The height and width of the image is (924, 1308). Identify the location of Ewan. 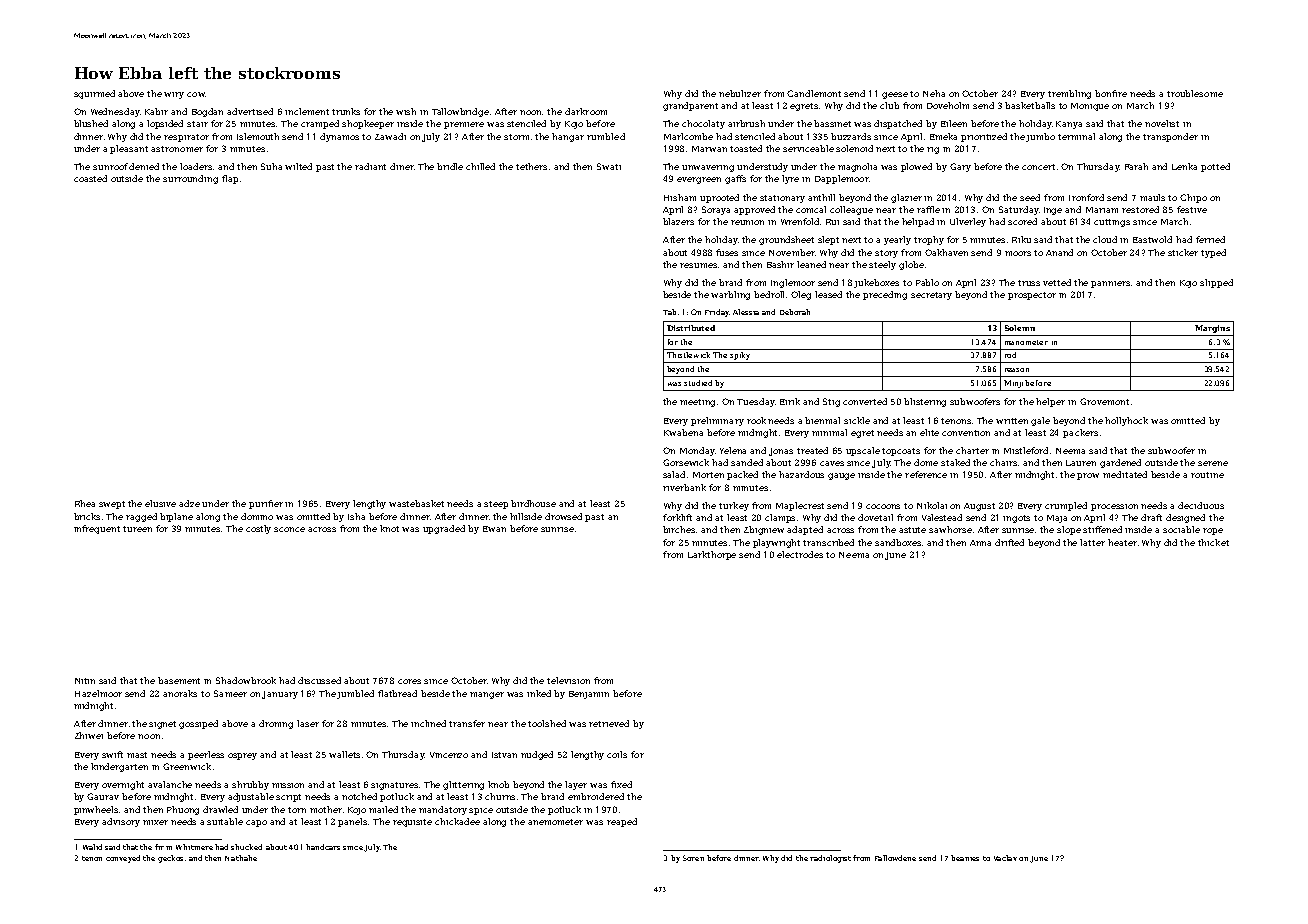
(494, 529).
